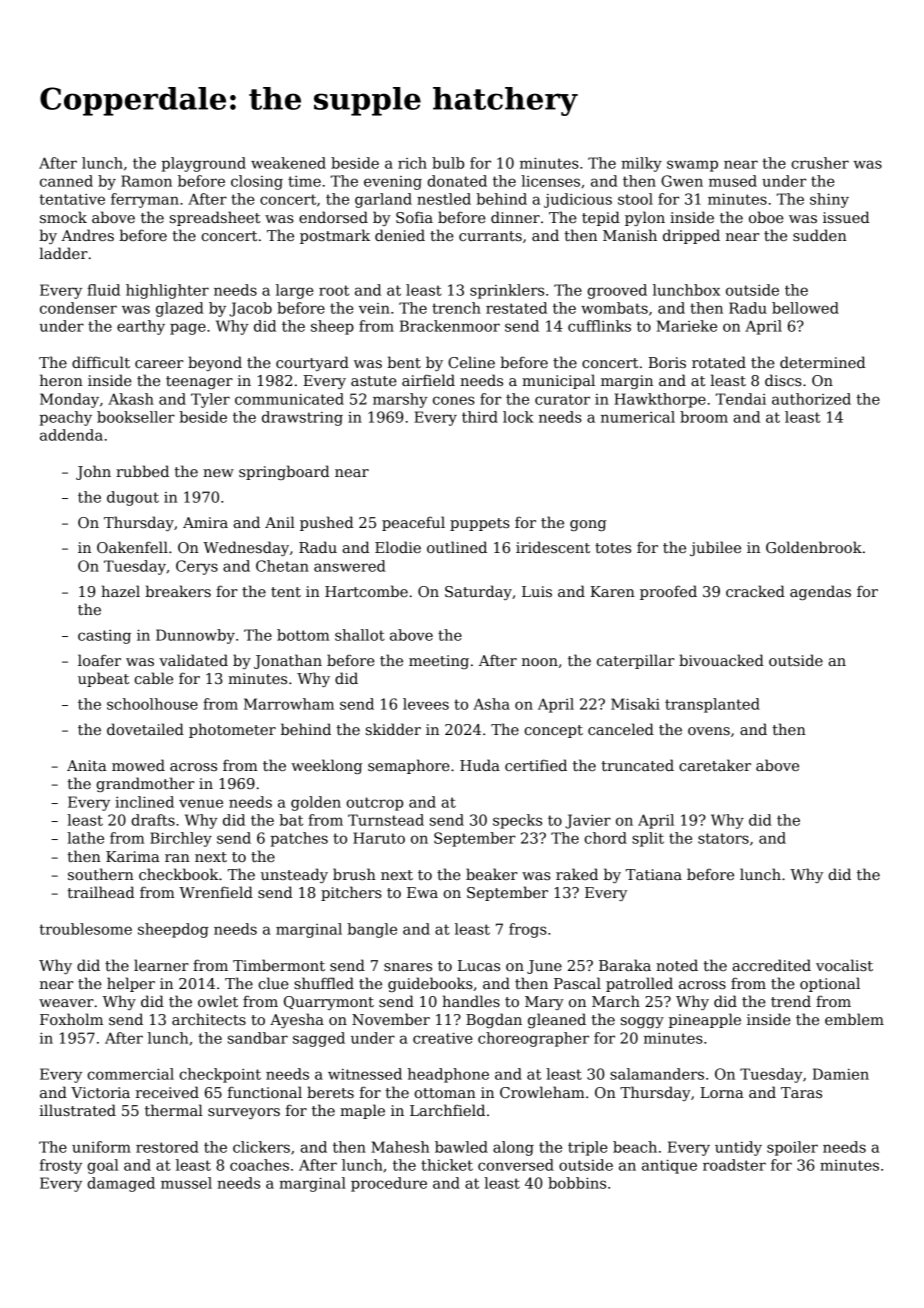 This page has width=924, height=1308. What do you see at coordinates (389, 1184) in the page?
I see `procedure` at bounding box center [389, 1184].
